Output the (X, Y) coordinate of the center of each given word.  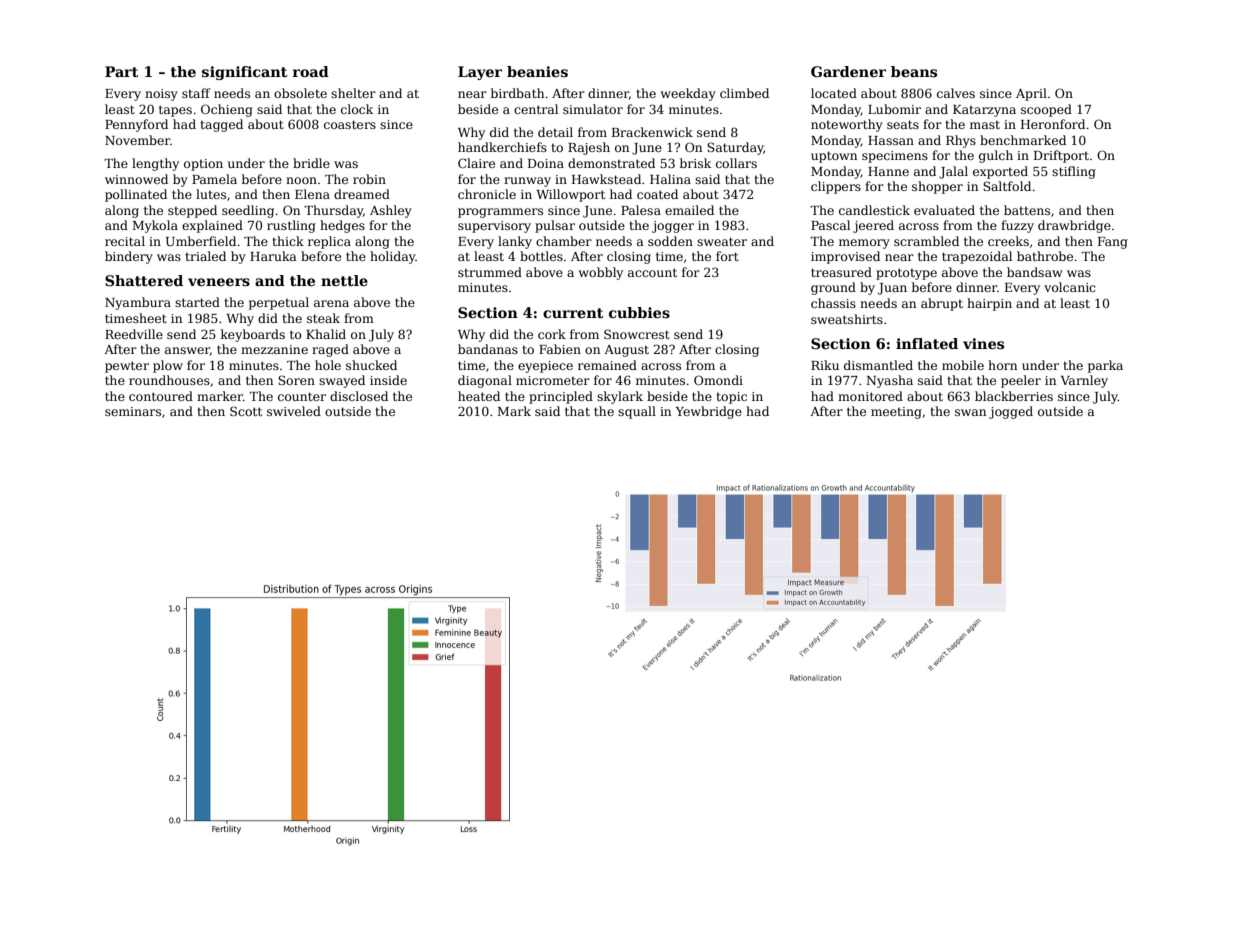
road (311, 71)
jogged (1011, 412)
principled (561, 397)
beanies (537, 71)
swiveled (294, 411)
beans (914, 71)
